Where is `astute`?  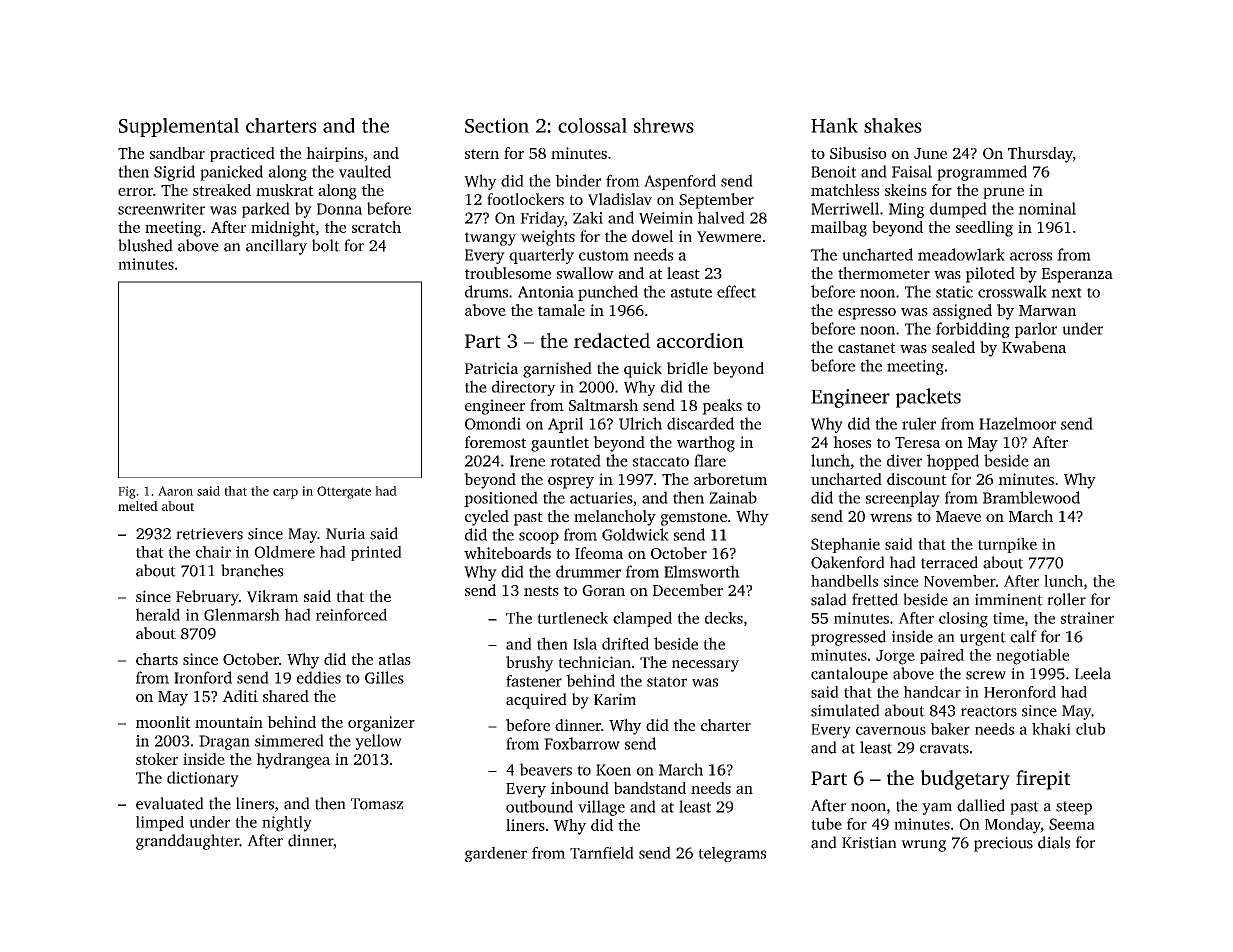 astute is located at coordinates (691, 293).
